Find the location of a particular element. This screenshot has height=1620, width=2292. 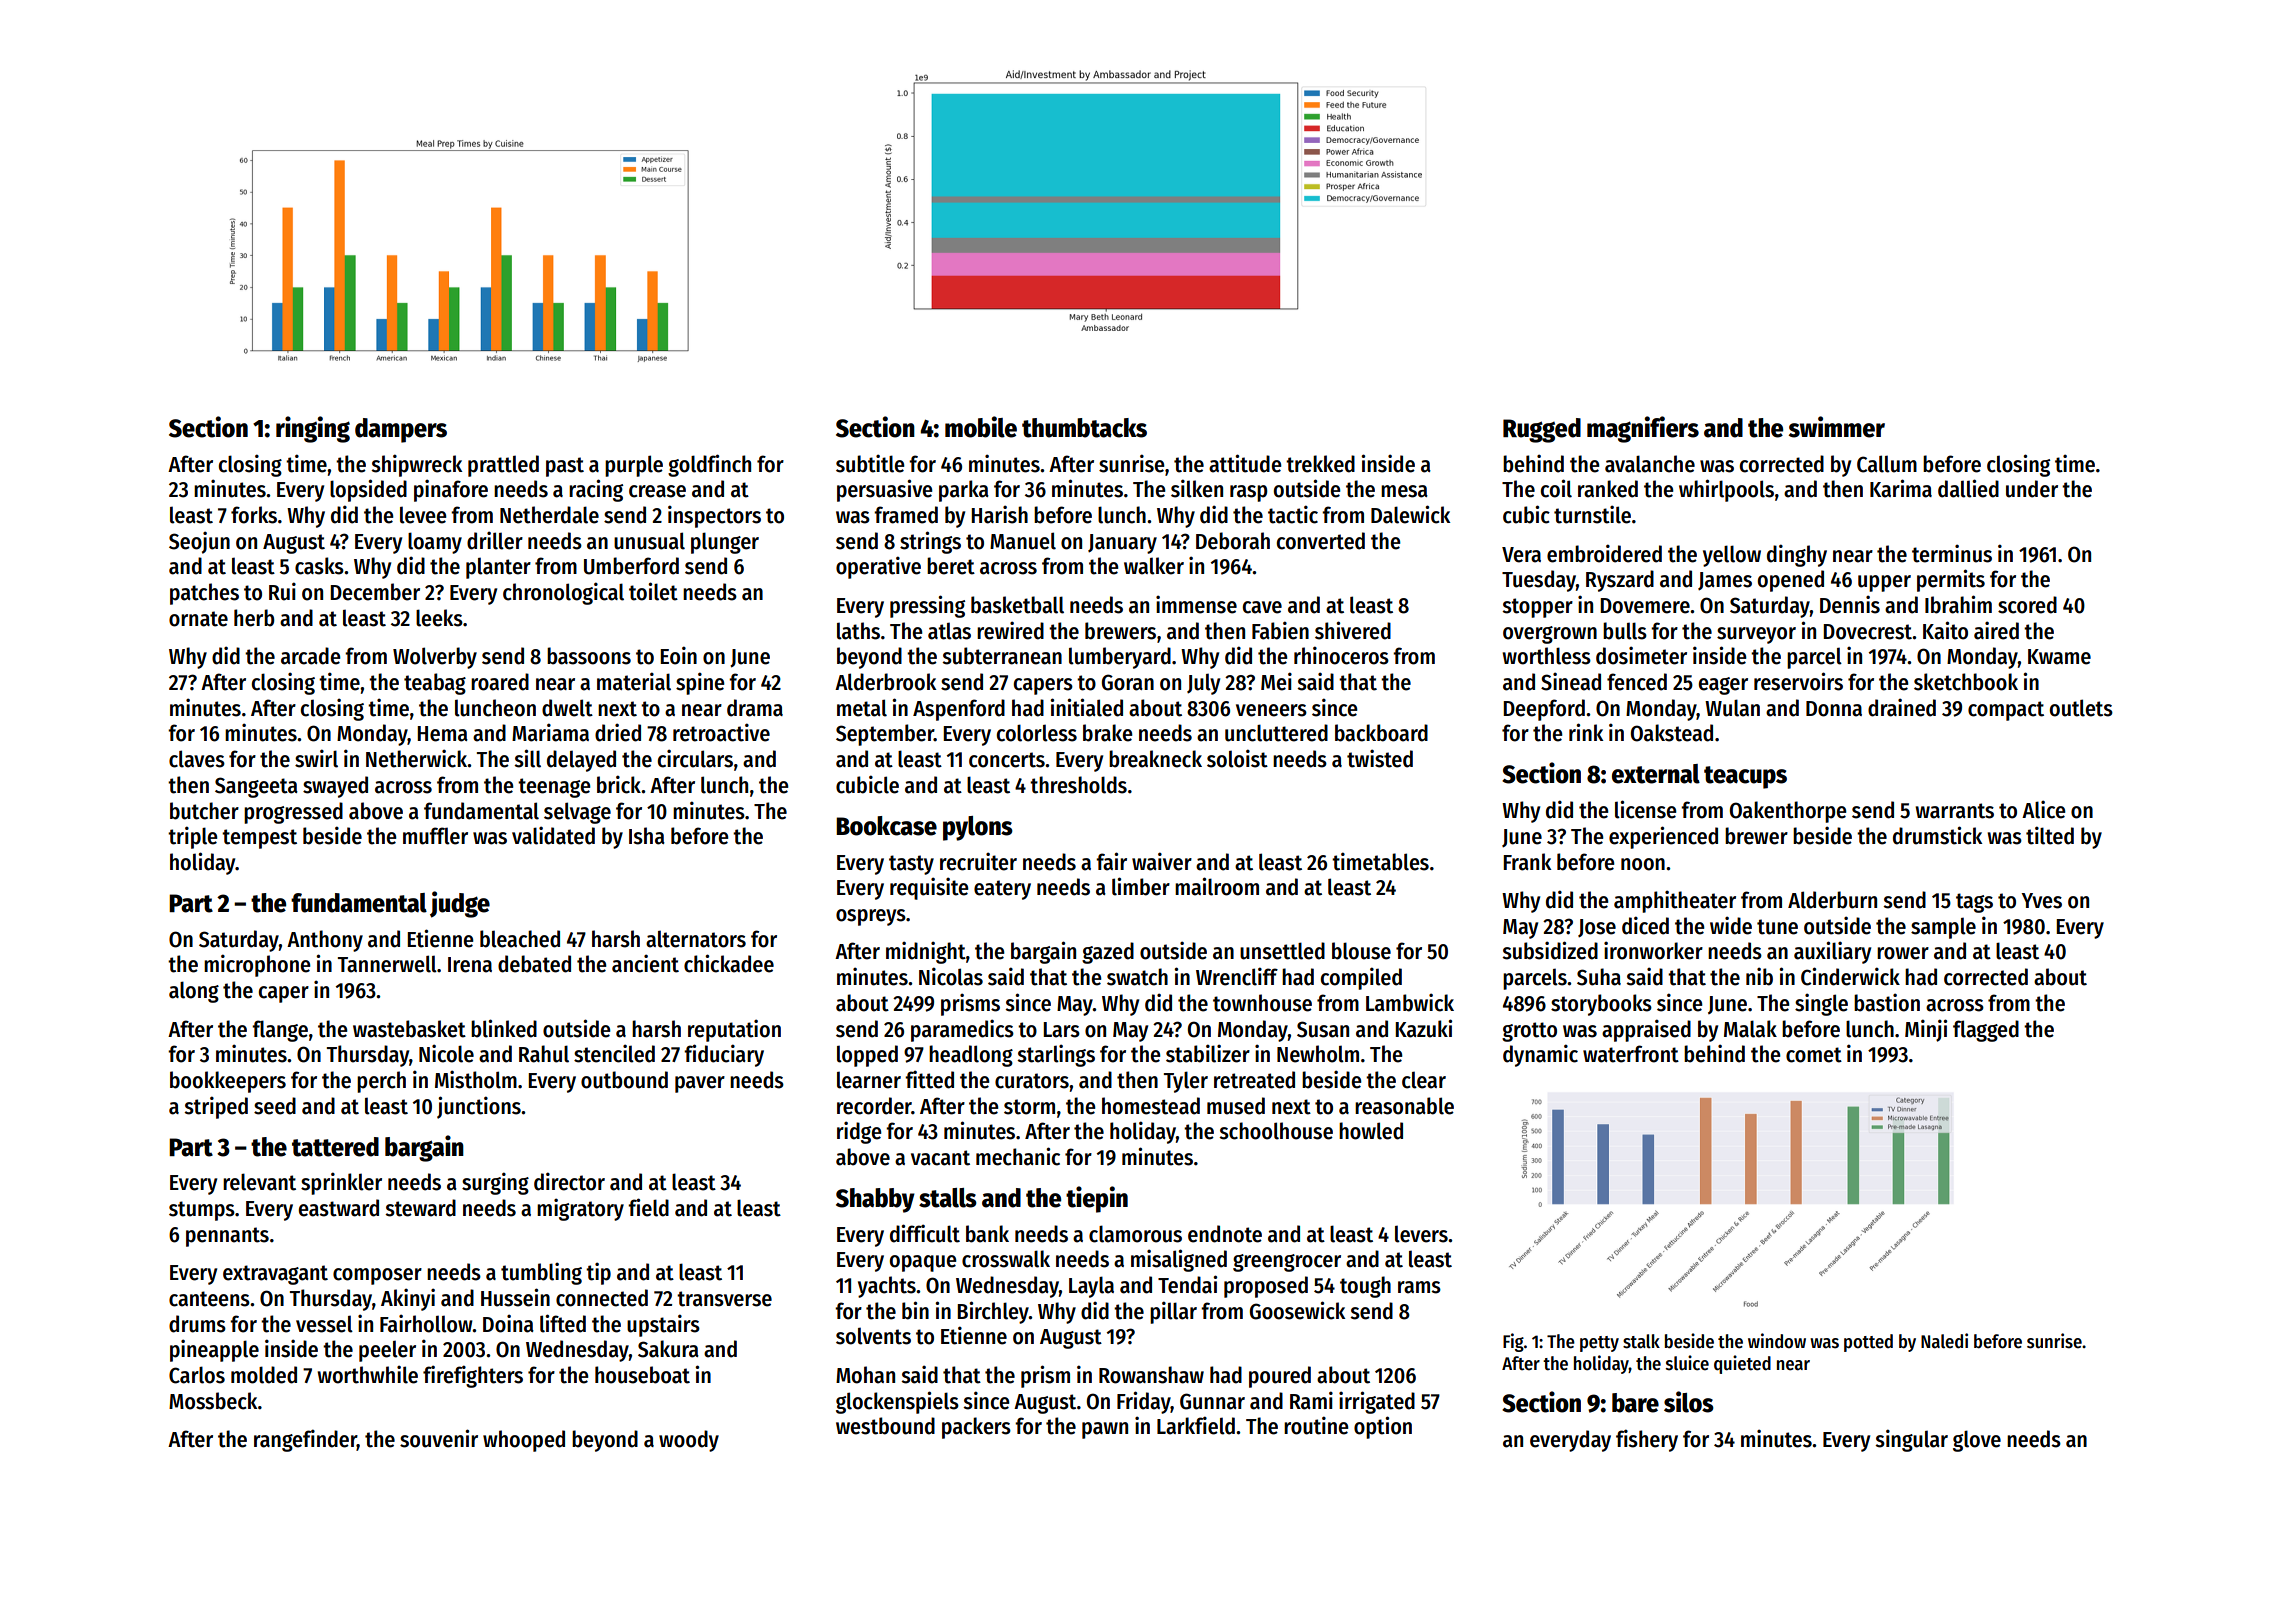

Tannerwell is located at coordinates (387, 964).
